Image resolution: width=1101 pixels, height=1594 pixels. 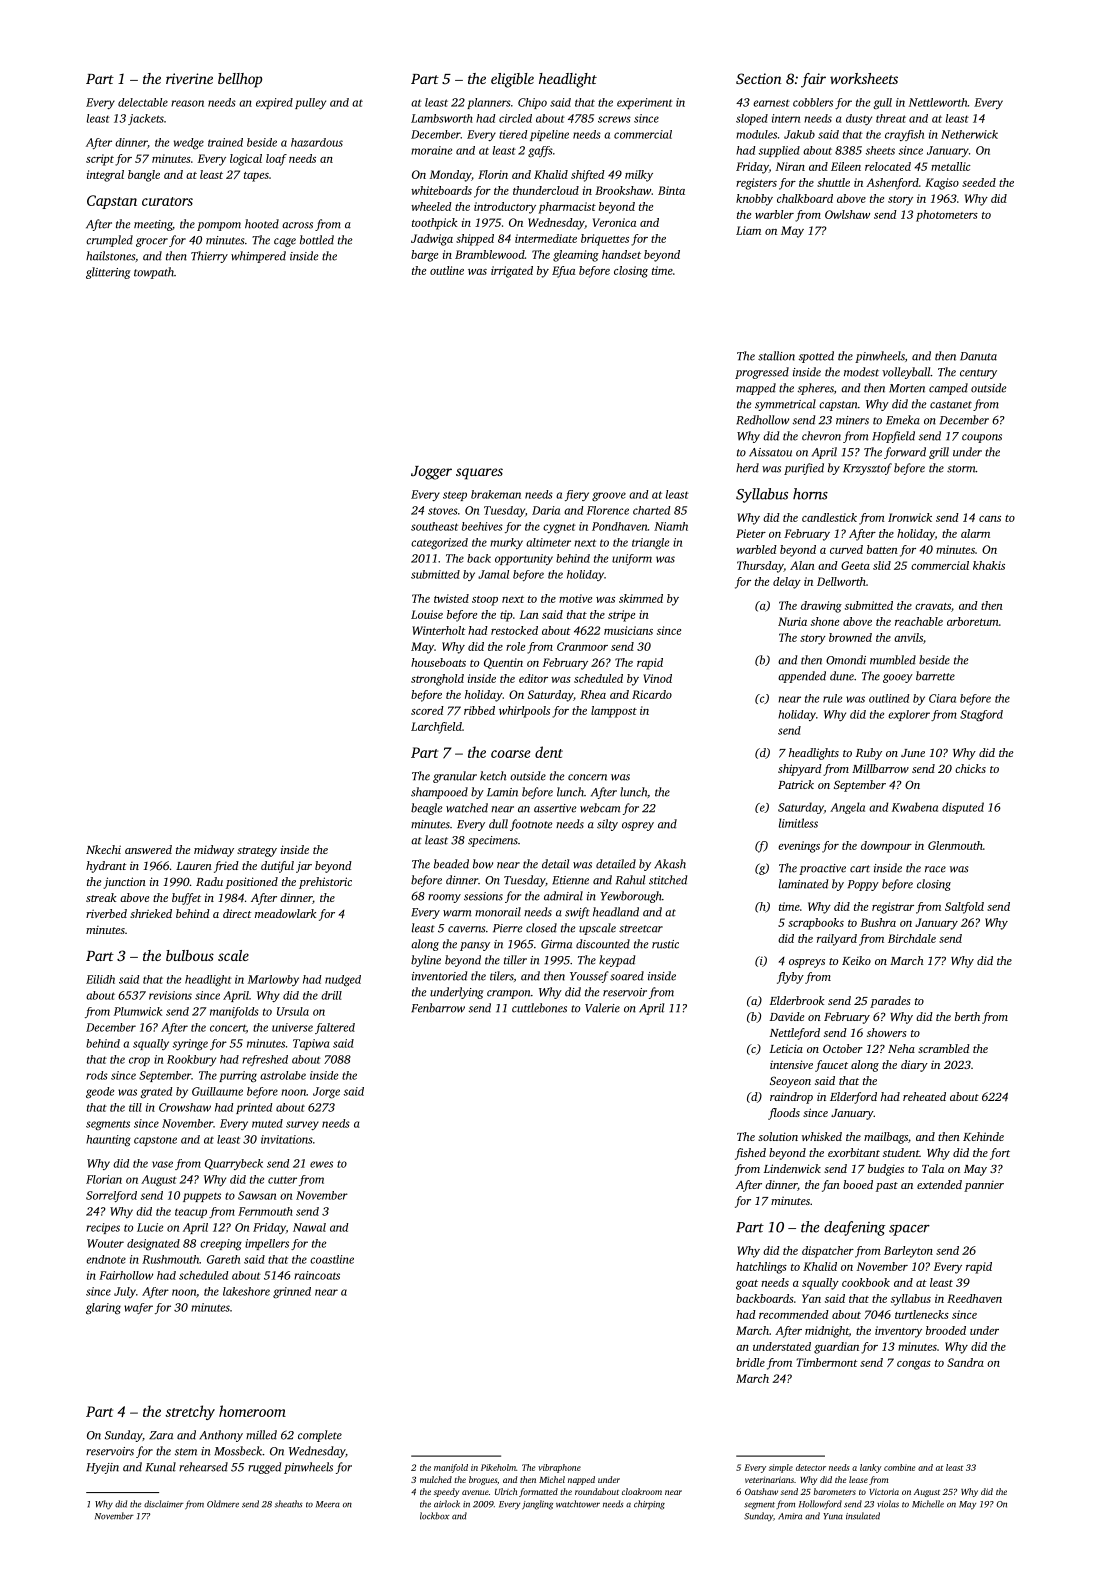 What do you see at coordinates (1000, 1154) in the screenshot?
I see `fort` at bounding box center [1000, 1154].
